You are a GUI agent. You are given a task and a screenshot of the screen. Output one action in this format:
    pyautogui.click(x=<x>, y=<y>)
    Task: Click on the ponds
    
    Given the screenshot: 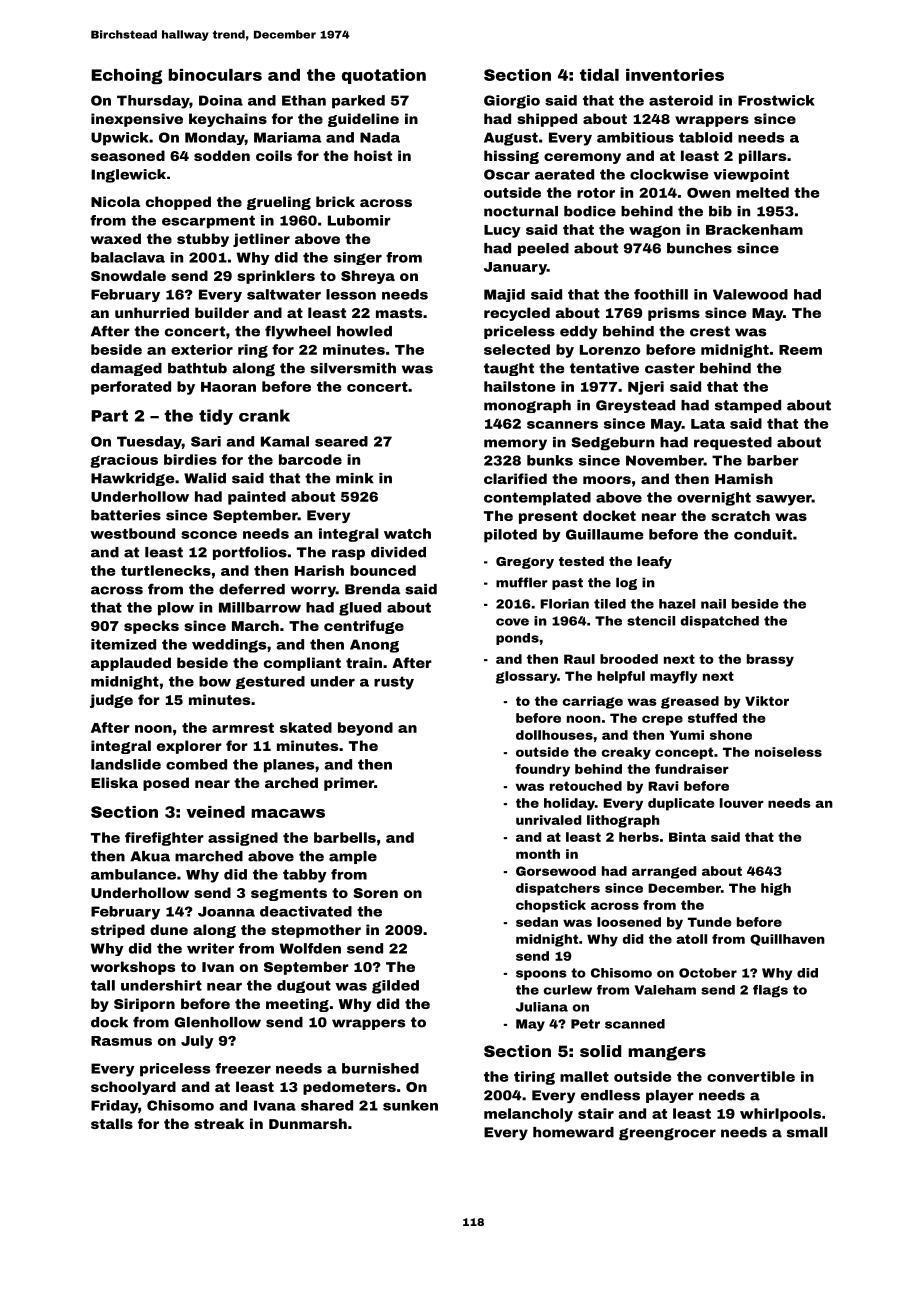 What is the action you would take?
    pyautogui.click(x=517, y=639)
